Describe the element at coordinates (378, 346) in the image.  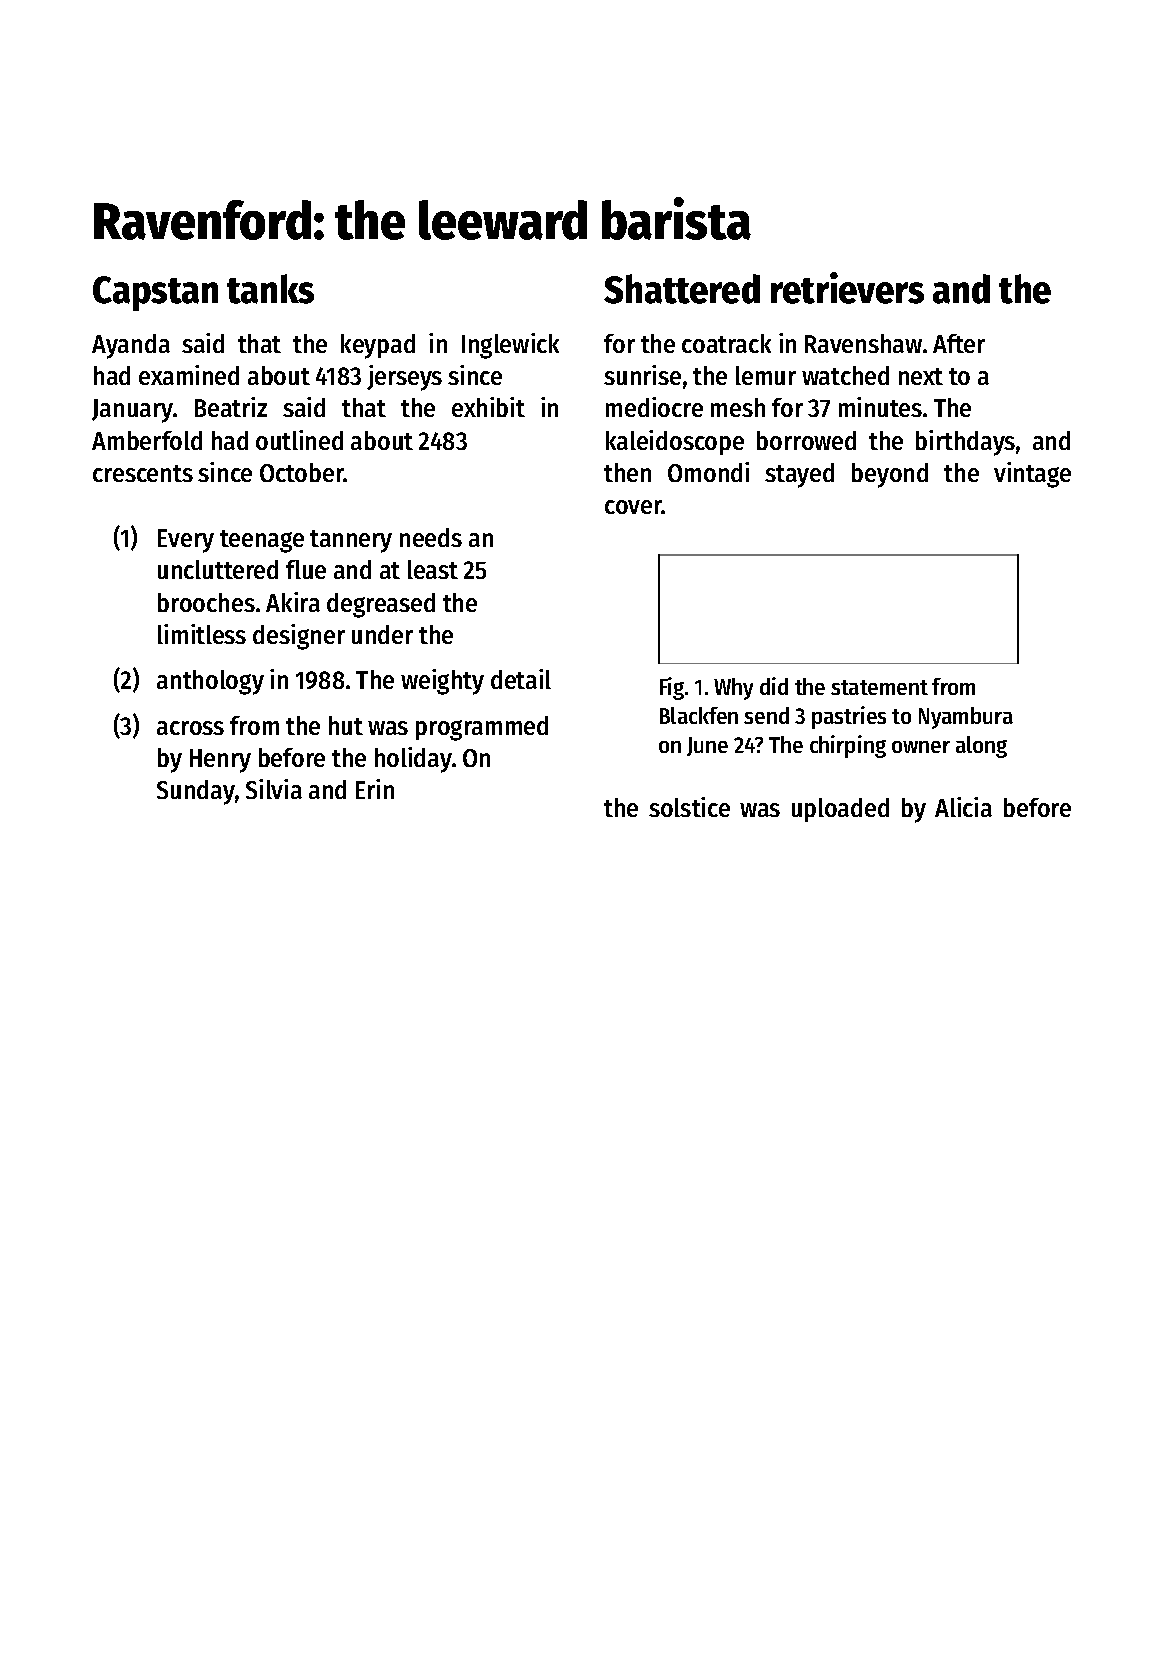
I see `keypad` at that location.
